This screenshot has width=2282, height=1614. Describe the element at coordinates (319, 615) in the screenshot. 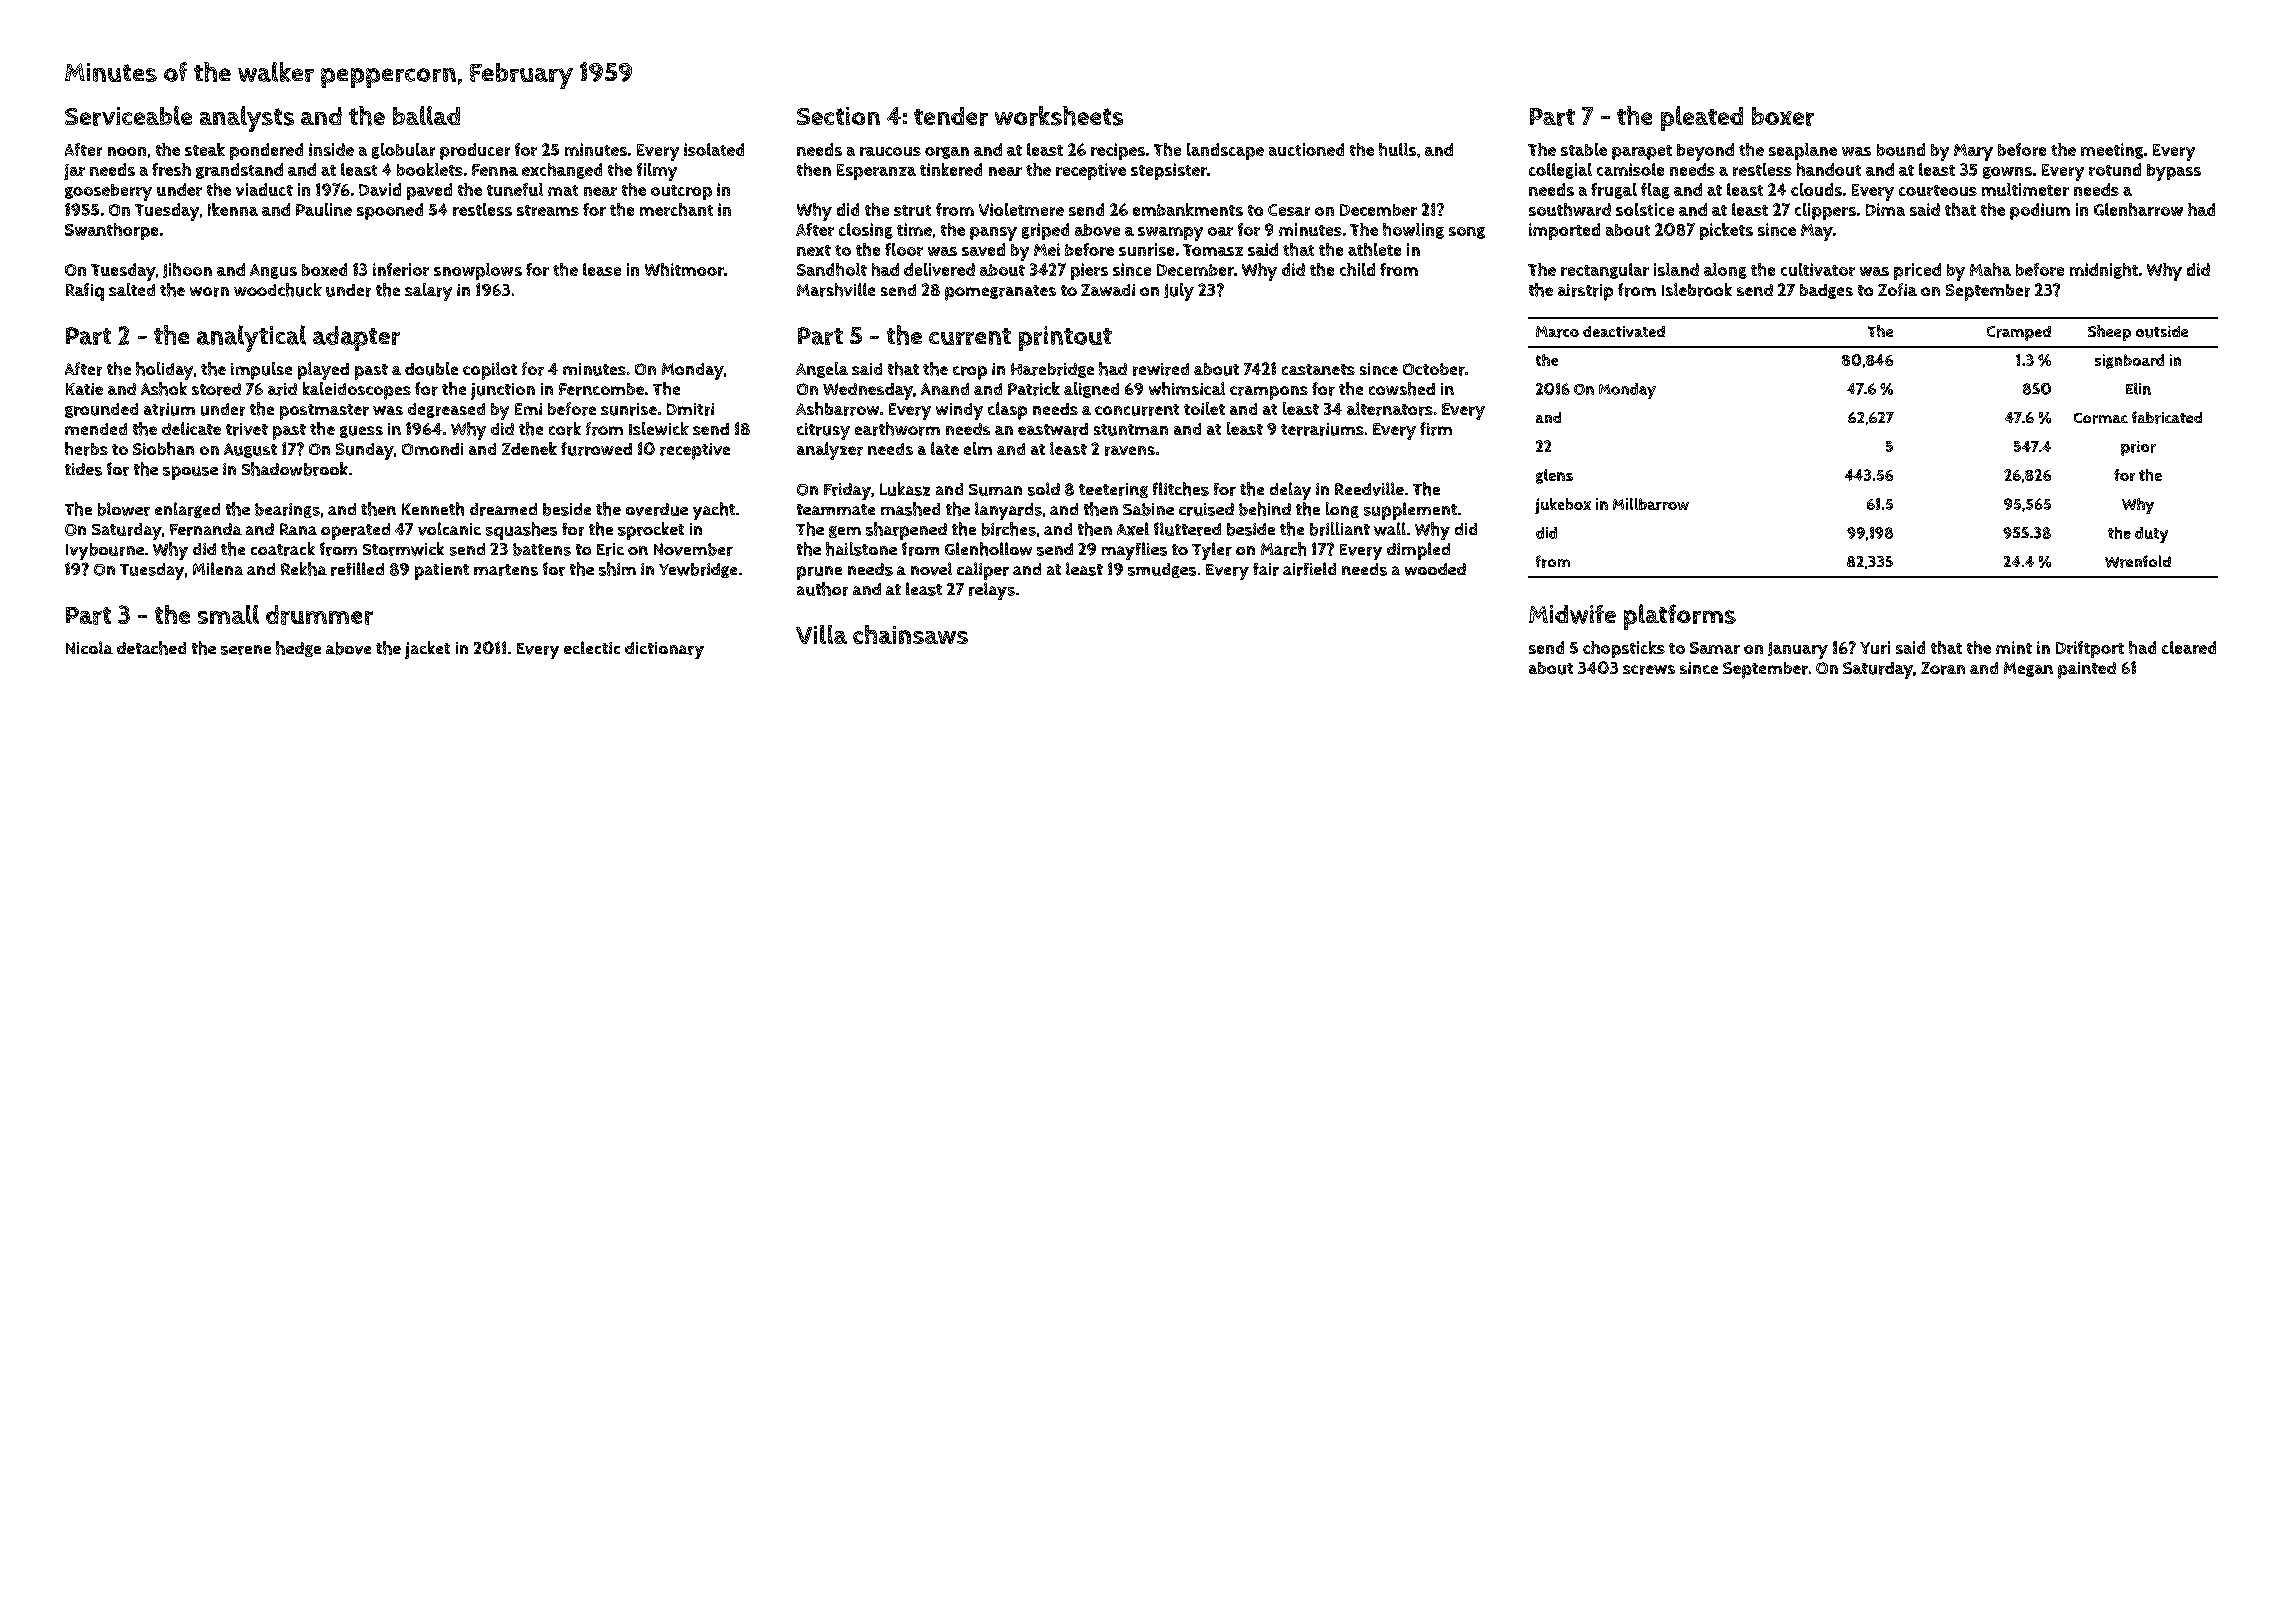

I see `drummer` at that location.
